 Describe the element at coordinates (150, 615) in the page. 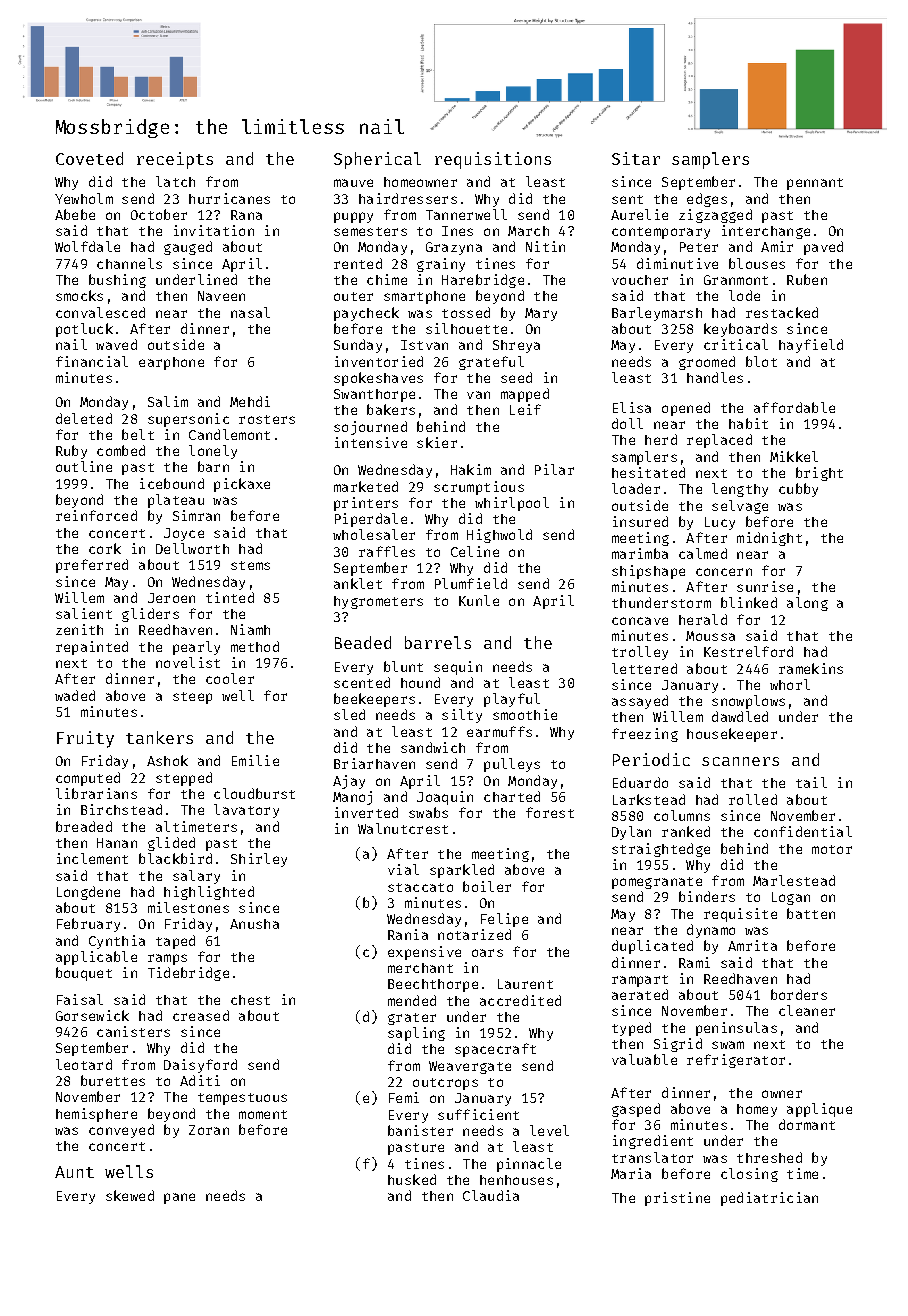

I see `gliders` at that location.
